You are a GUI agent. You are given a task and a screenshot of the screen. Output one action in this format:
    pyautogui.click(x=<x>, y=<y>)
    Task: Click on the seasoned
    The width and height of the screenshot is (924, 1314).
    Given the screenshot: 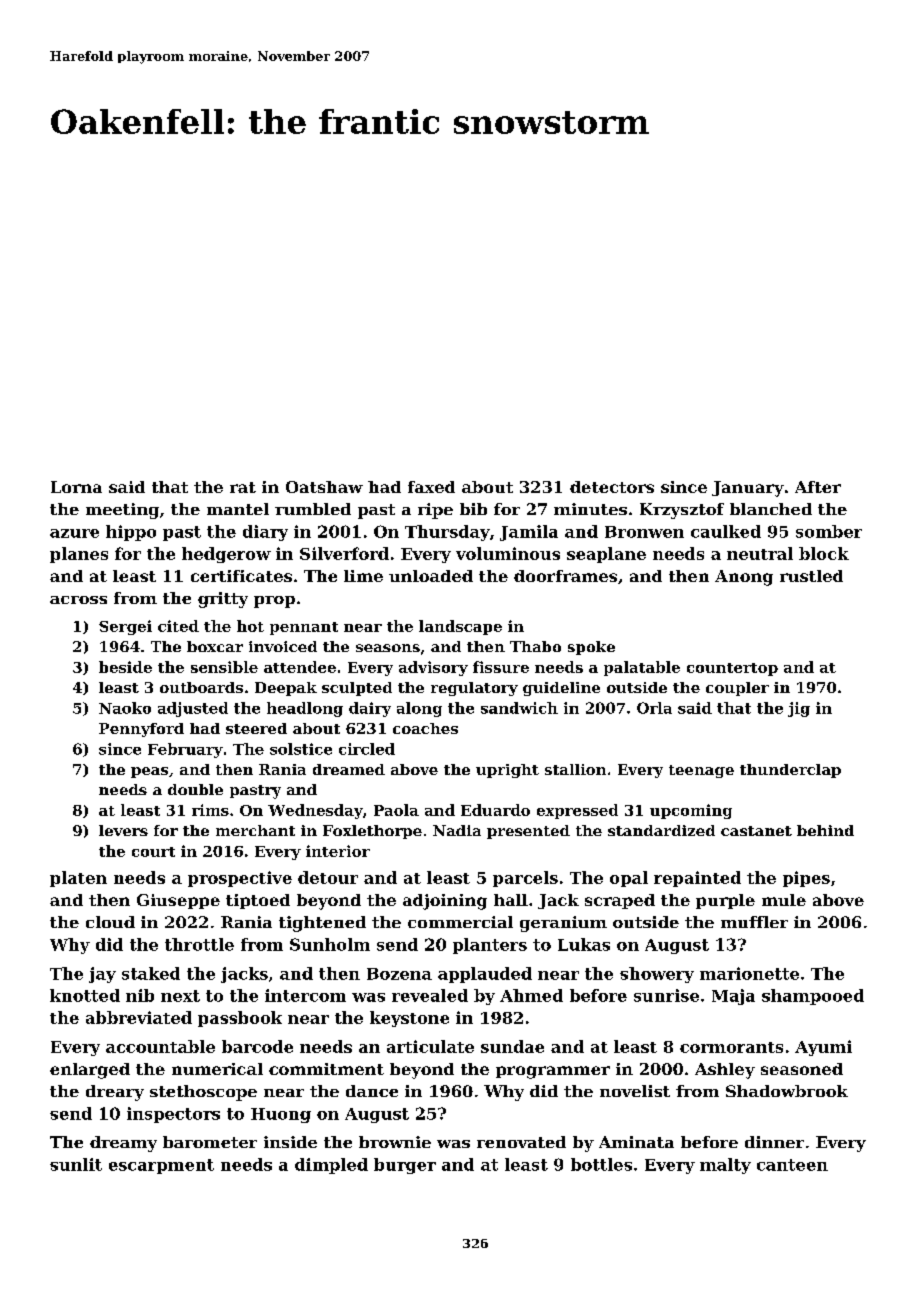 What is the action you would take?
    pyautogui.click(x=802, y=1069)
